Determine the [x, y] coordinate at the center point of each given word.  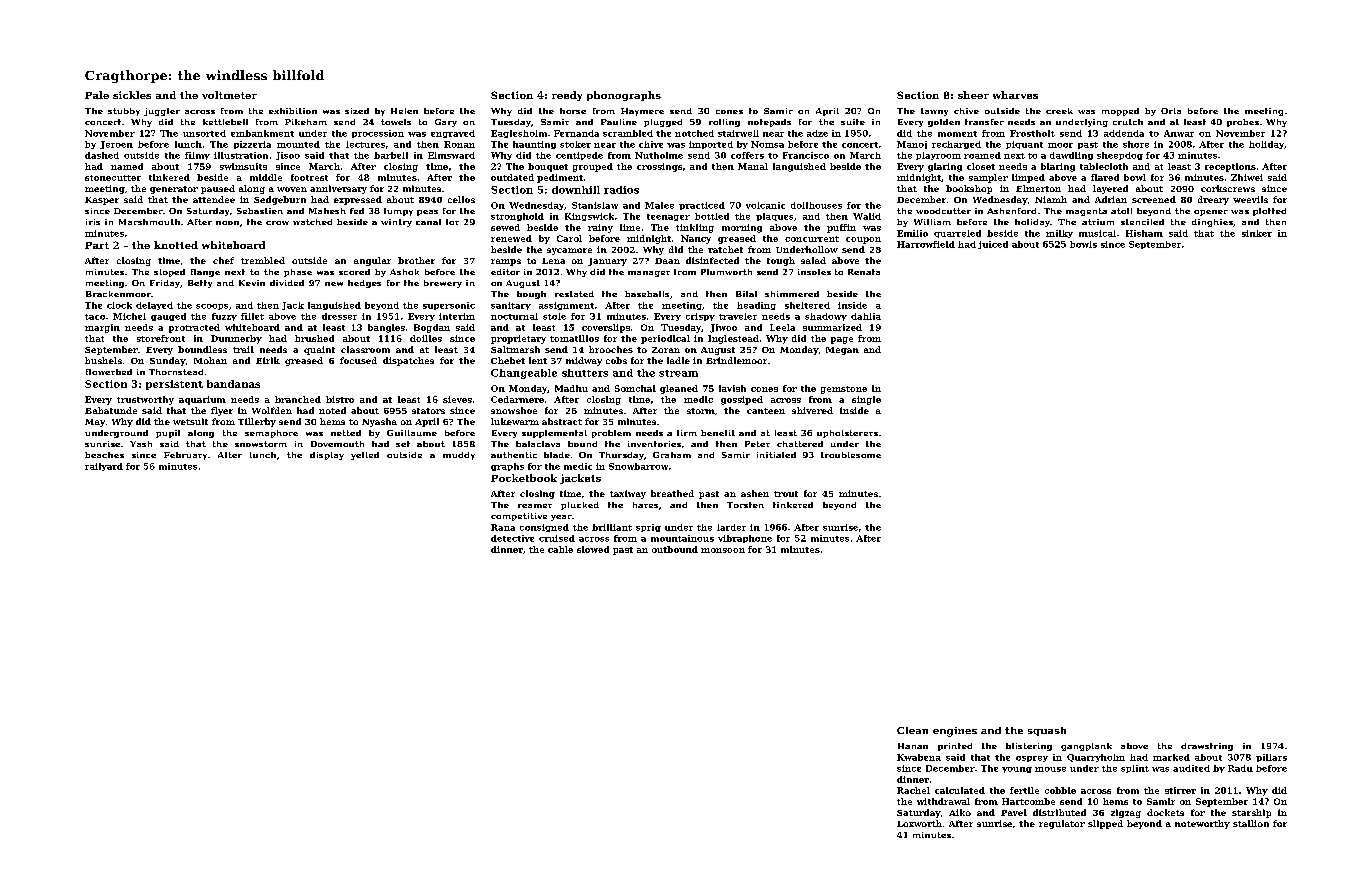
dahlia [866, 316]
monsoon [723, 550]
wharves [1015, 95]
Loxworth [919, 823]
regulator [1062, 824]
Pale [97, 95]
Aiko [960, 812]
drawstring [1207, 747]
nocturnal [514, 316]
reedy [567, 96]
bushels [103, 360]
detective [512, 538]
